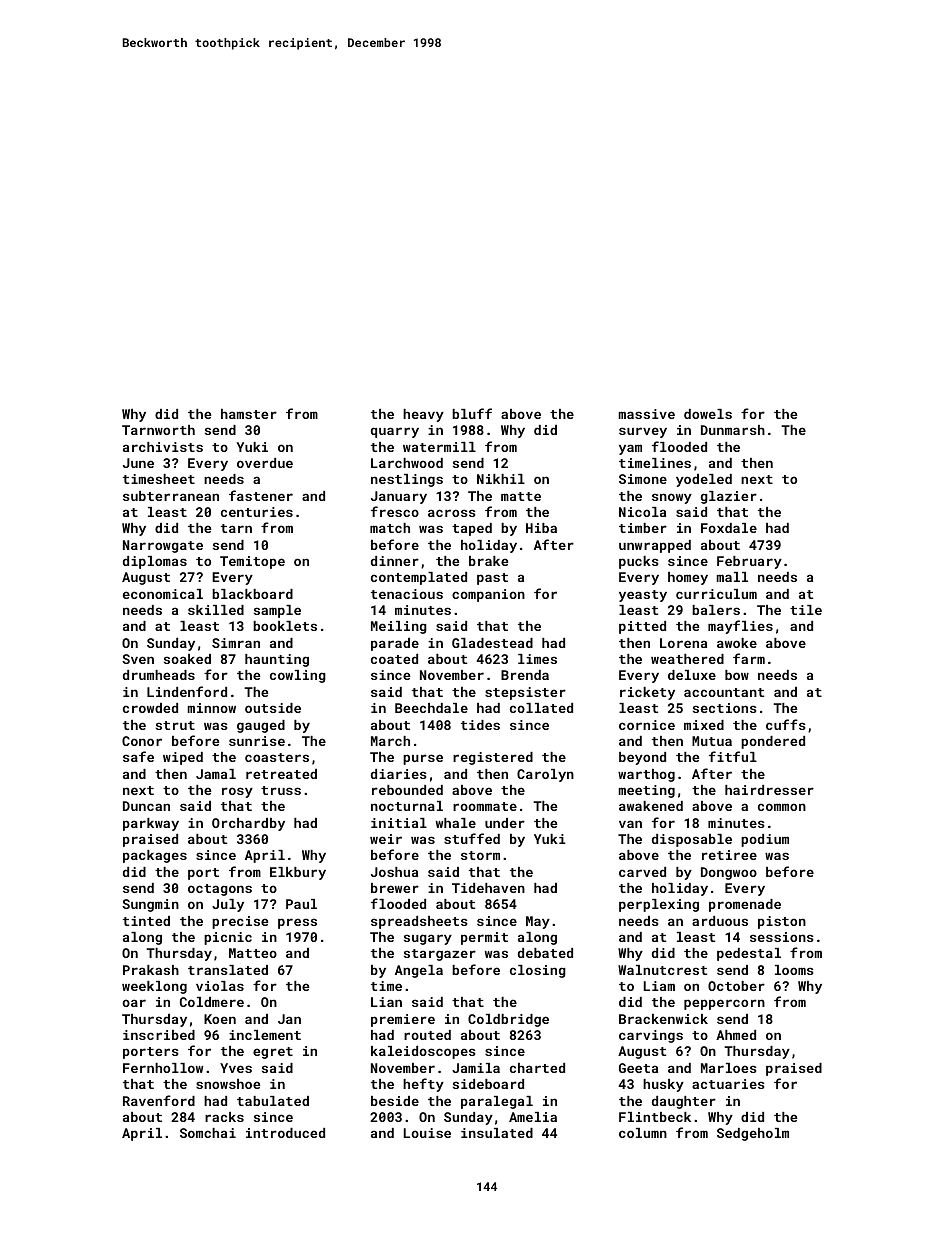 This image has height=1233, width=952. Describe the element at coordinates (151, 824) in the image. I see `parkway` at that location.
